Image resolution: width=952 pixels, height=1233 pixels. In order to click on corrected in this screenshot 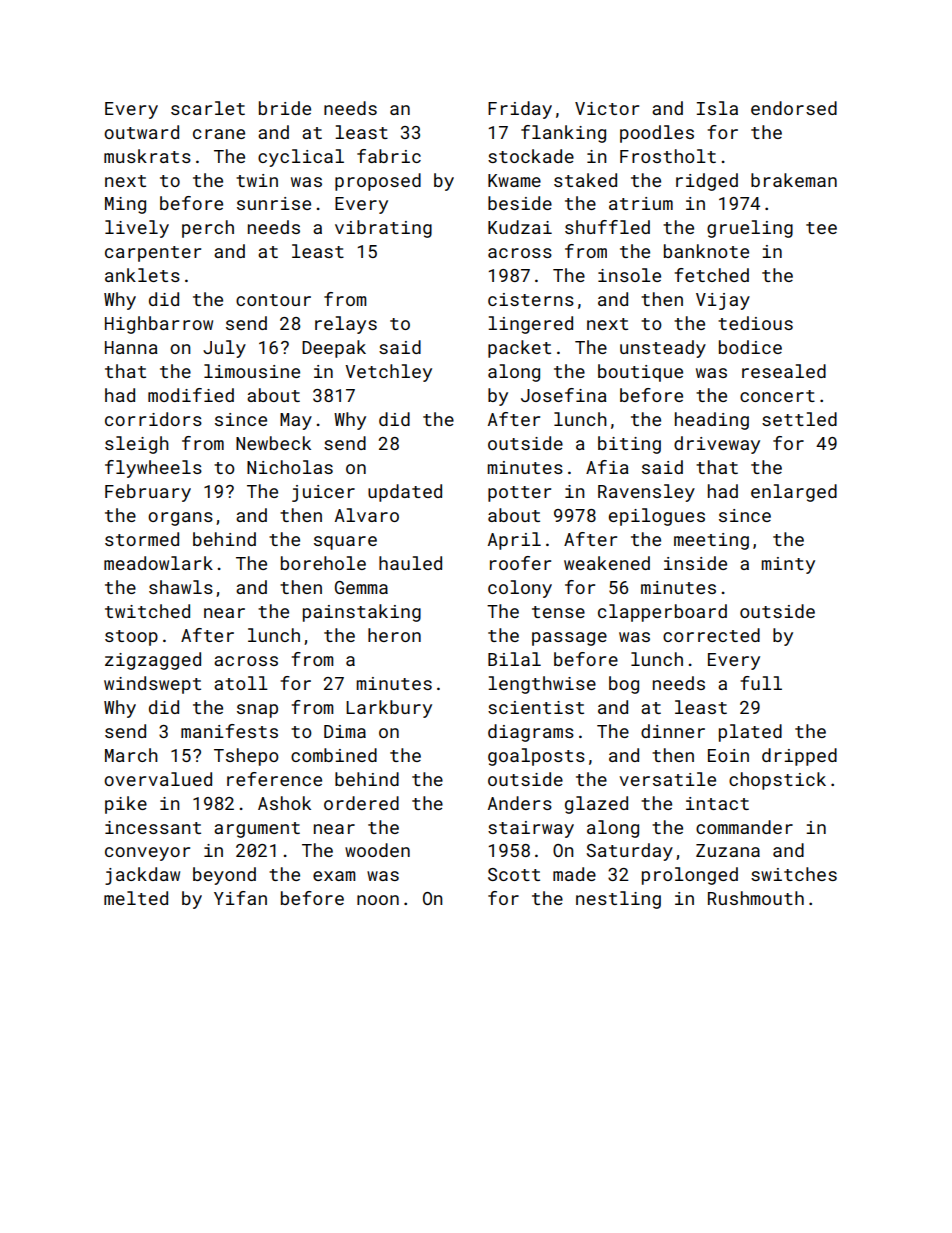, I will do `click(711, 635)`.
